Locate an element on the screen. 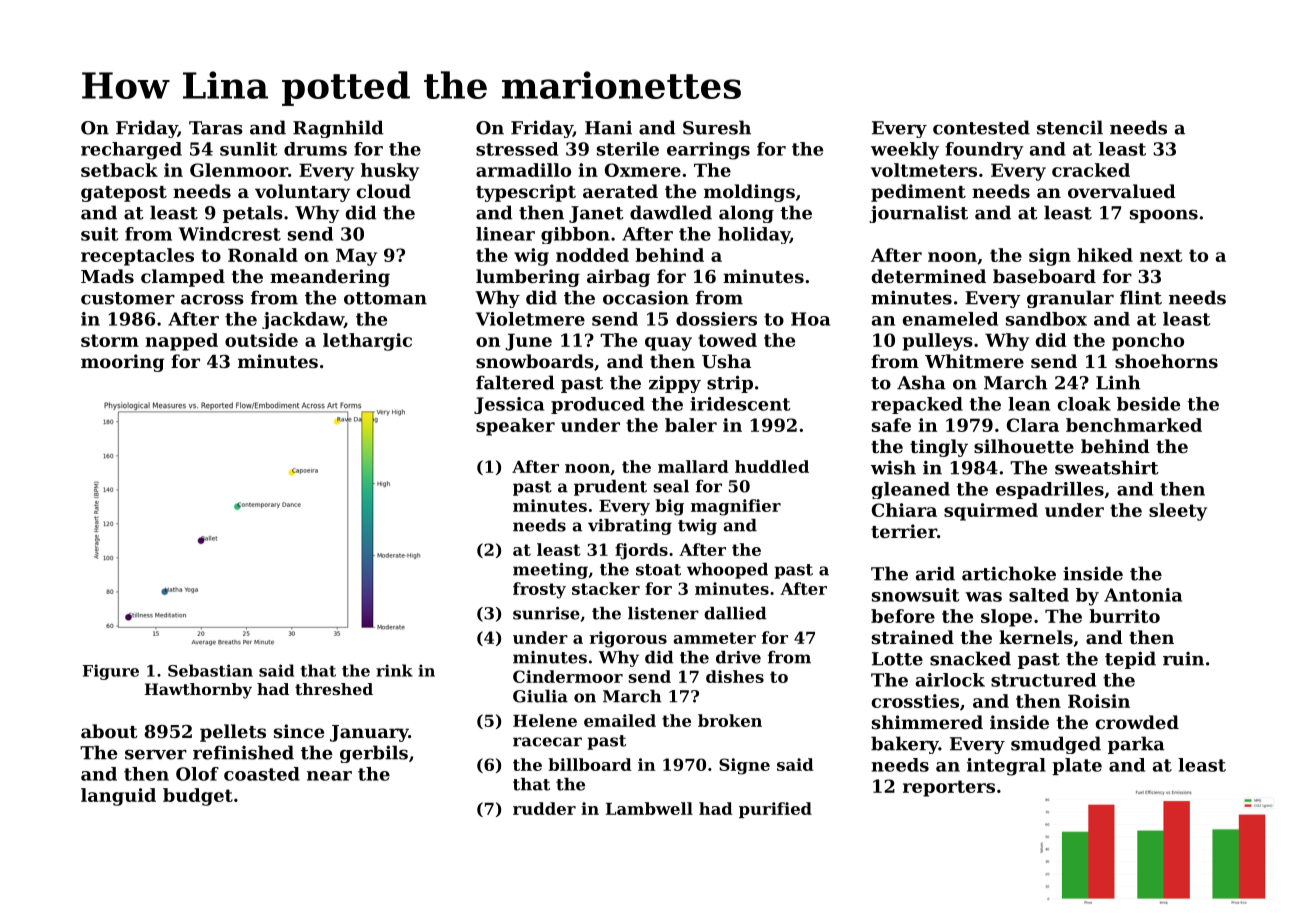  stencil is located at coordinates (1070, 127).
